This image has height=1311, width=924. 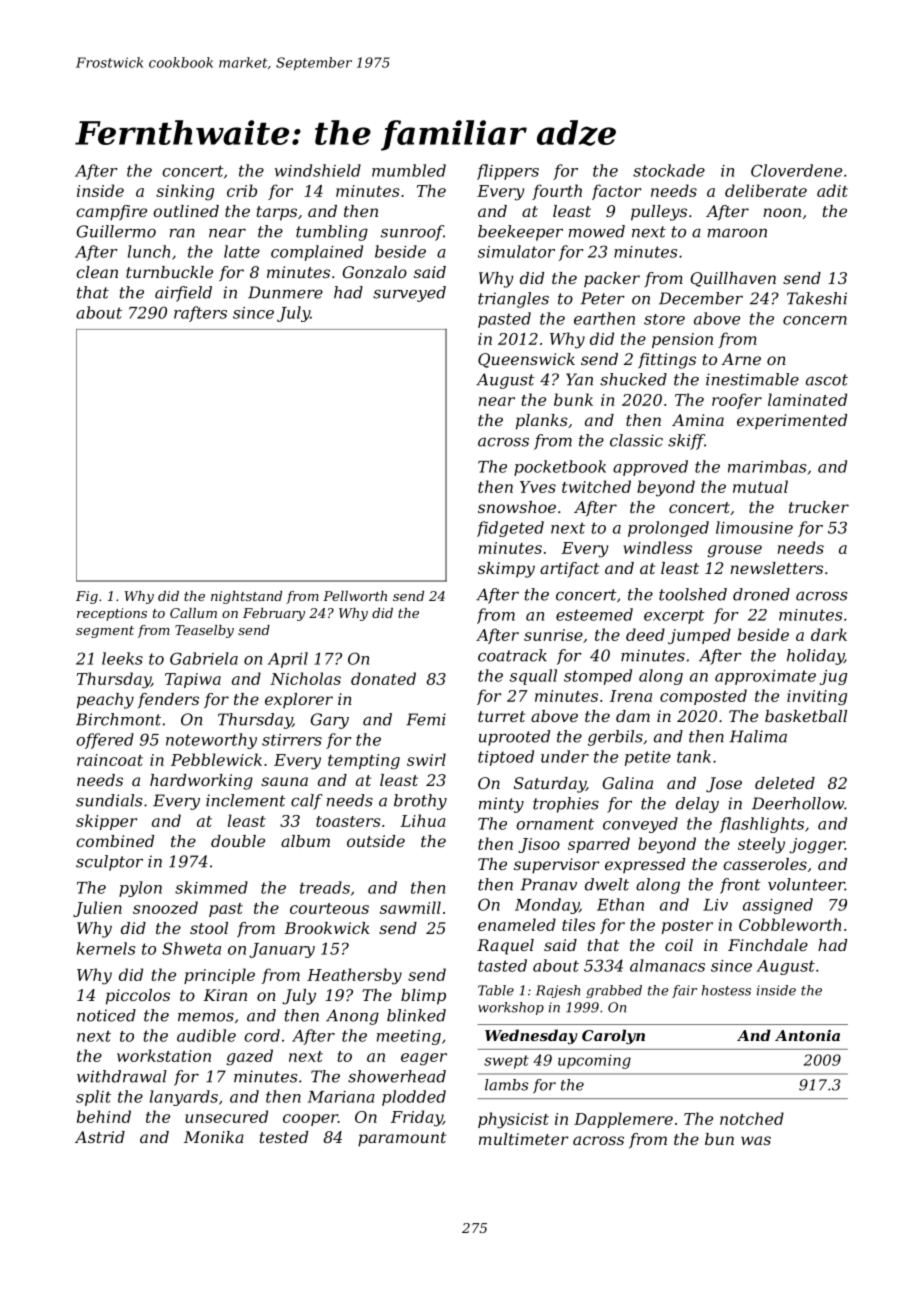 What do you see at coordinates (506, 570) in the image?
I see `skimpy` at bounding box center [506, 570].
